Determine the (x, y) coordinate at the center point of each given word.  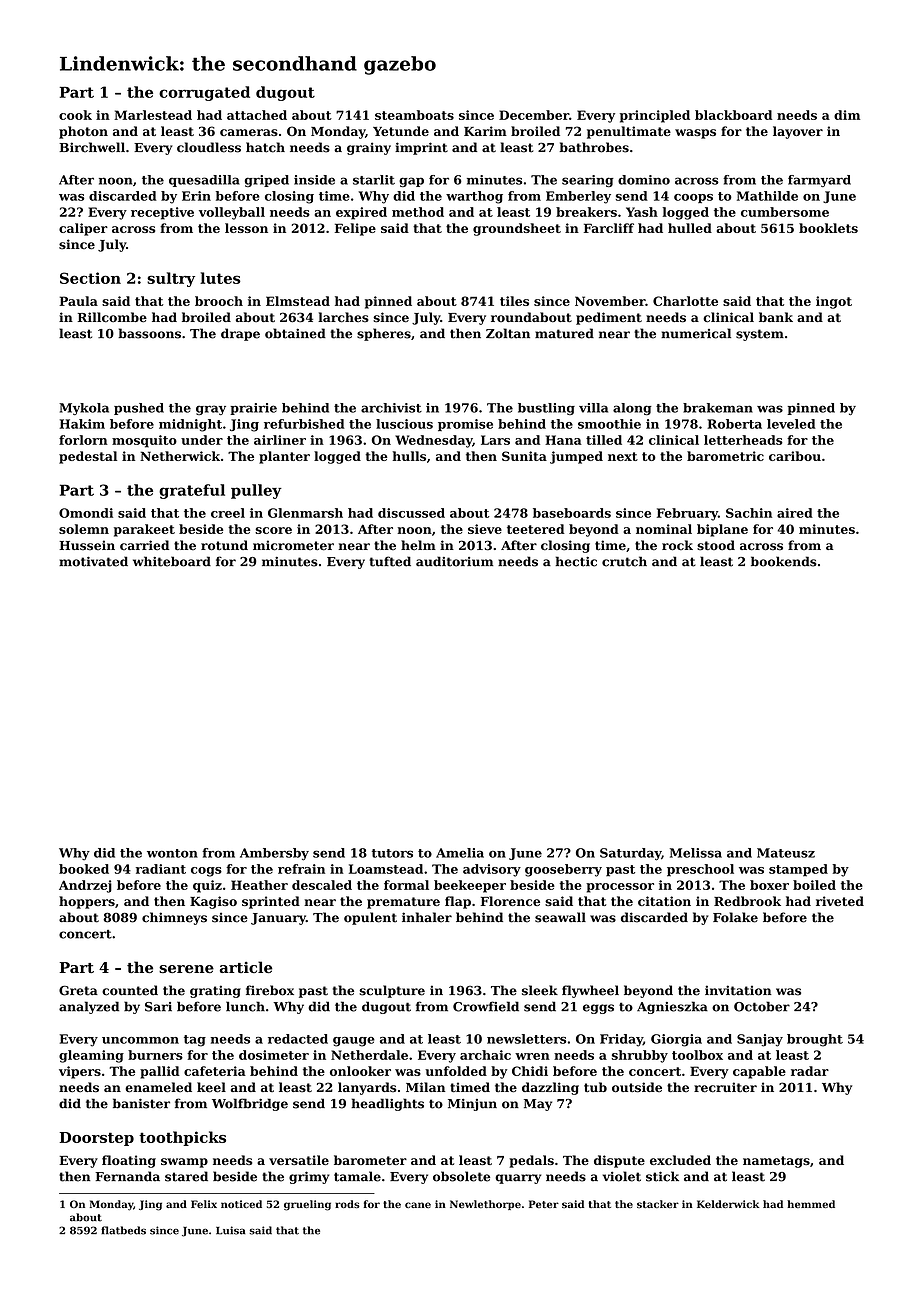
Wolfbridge (250, 1104)
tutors (392, 853)
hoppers (87, 902)
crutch (624, 561)
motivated (93, 561)
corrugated (204, 93)
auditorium (454, 561)
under (202, 440)
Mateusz (786, 853)
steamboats (414, 115)
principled (655, 116)
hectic (576, 561)
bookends (784, 561)
